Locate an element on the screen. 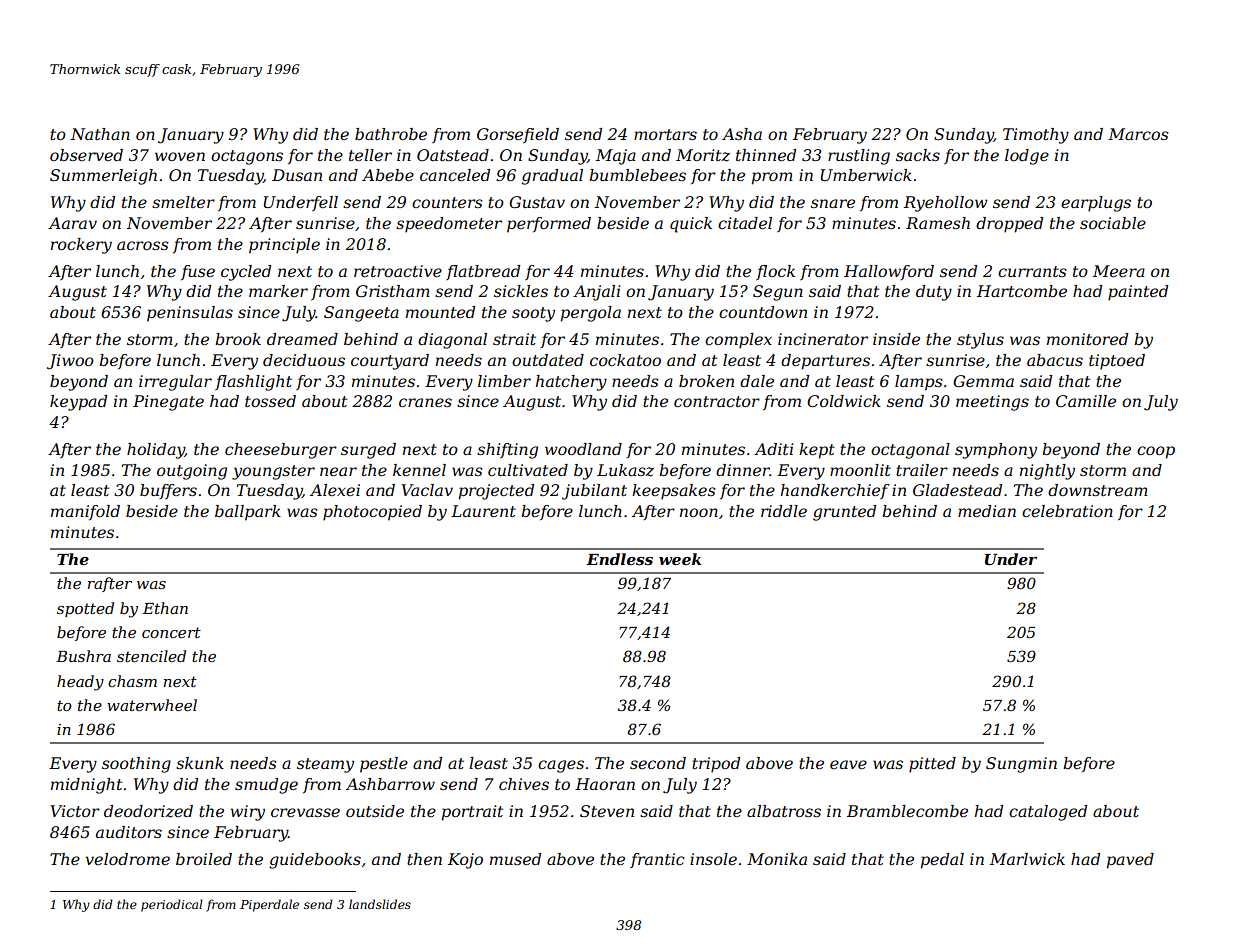 The image size is (1233, 952). cheeseburger is located at coordinates (281, 451).
